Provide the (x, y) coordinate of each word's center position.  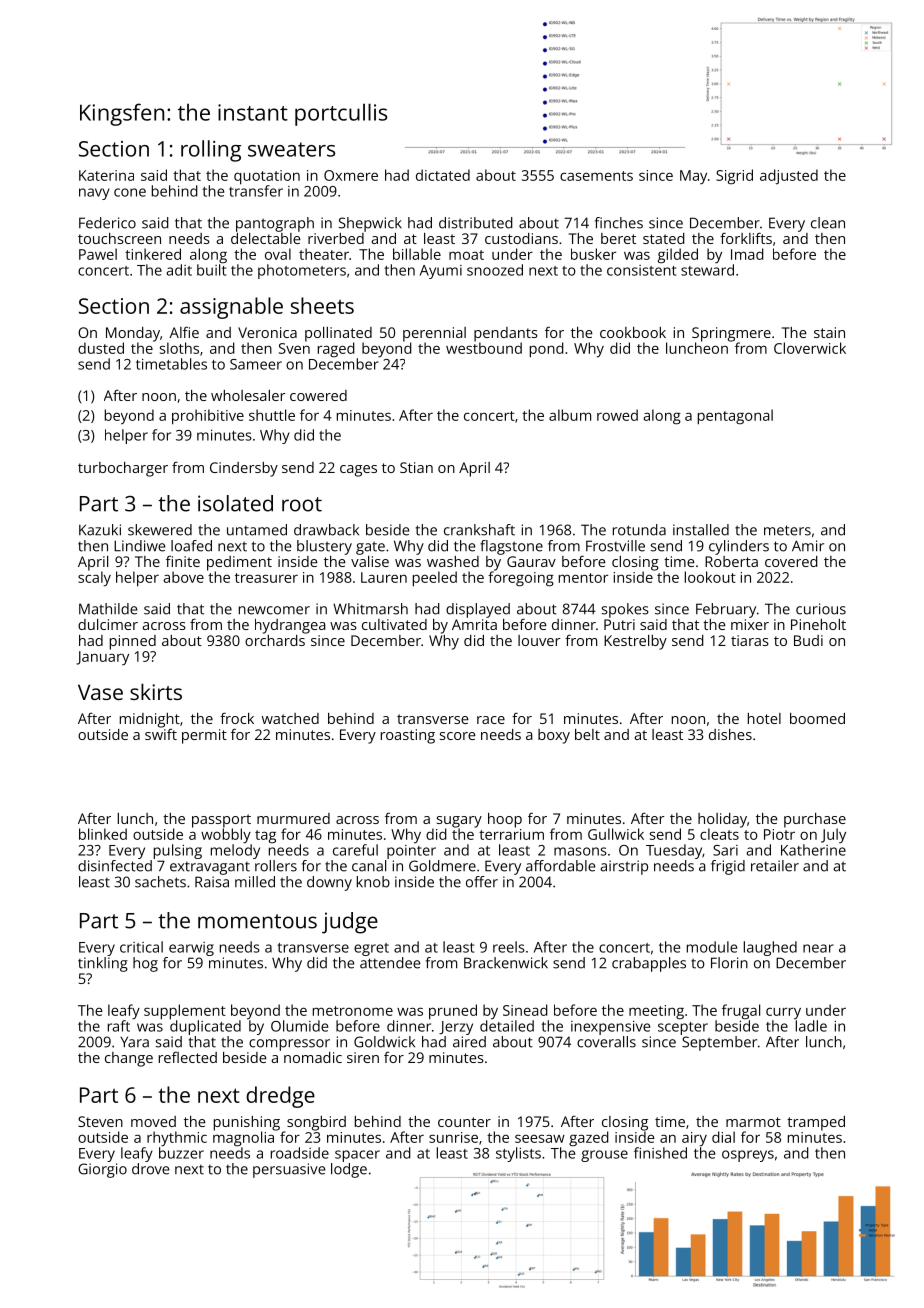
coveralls (606, 1042)
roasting (408, 736)
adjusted (789, 177)
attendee (390, 963)
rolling (211, 151)
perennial (434, 334)
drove (150, 1169)
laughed (770, 948)
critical (141, 947)
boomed (817, 718)
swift (161, 734)
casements (596, 176)
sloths (179, 348)
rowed (617, 415)
